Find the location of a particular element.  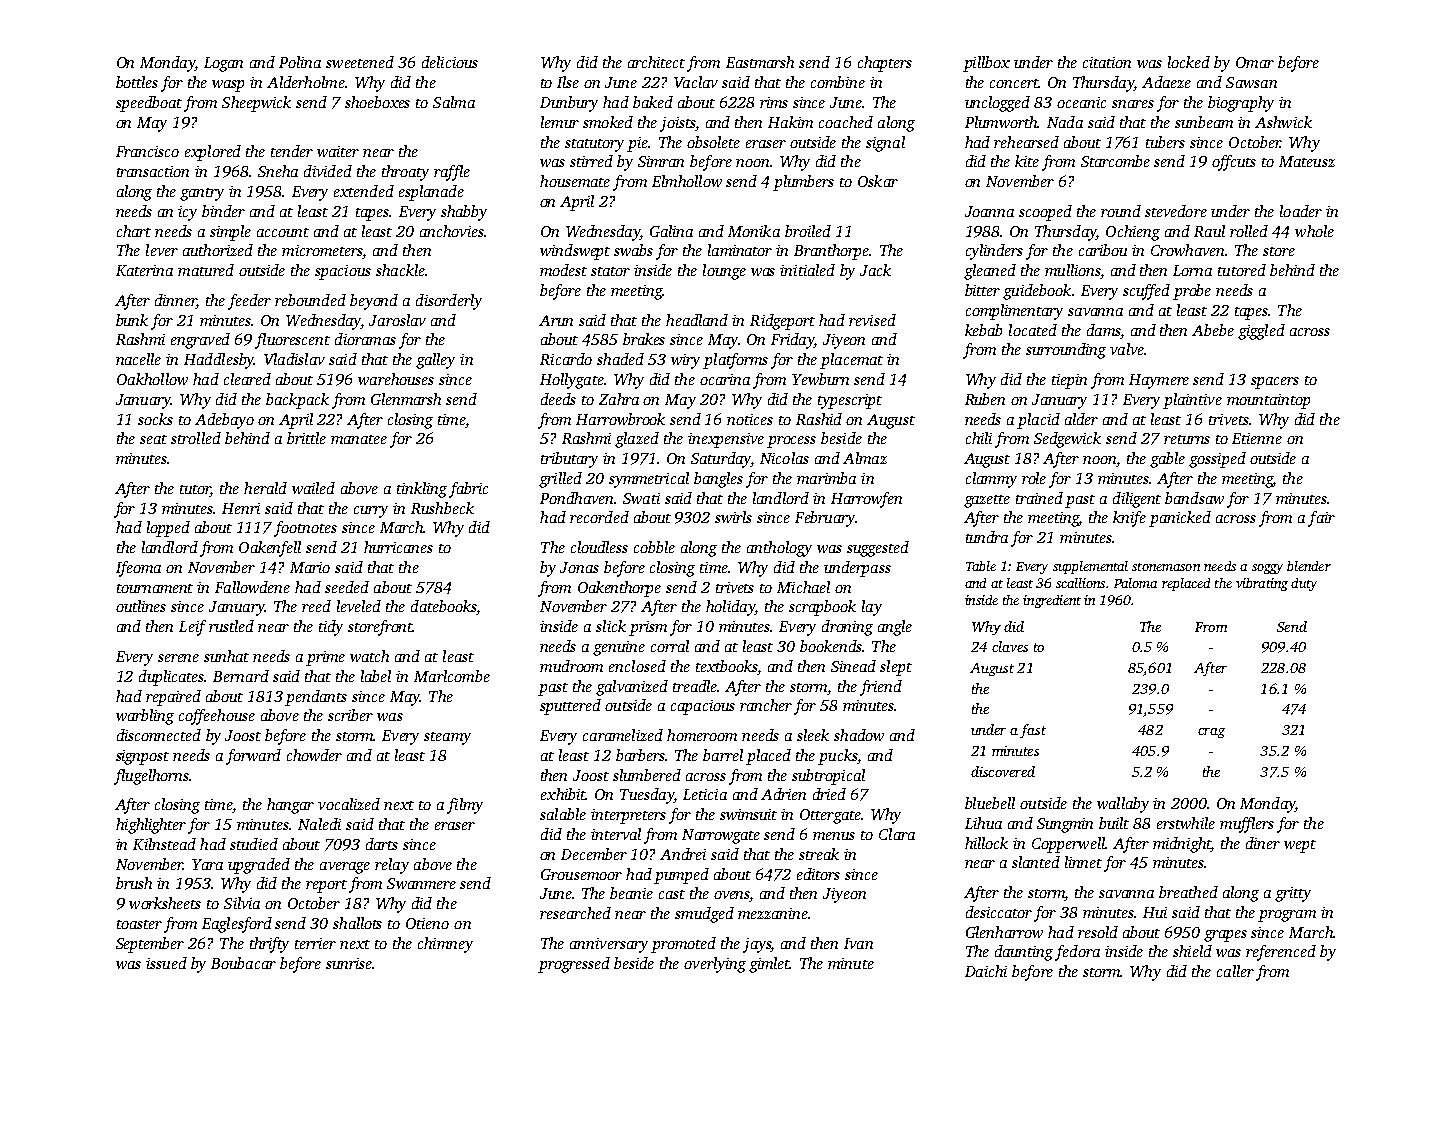

cloudless is located at coordinates (599, 547).
